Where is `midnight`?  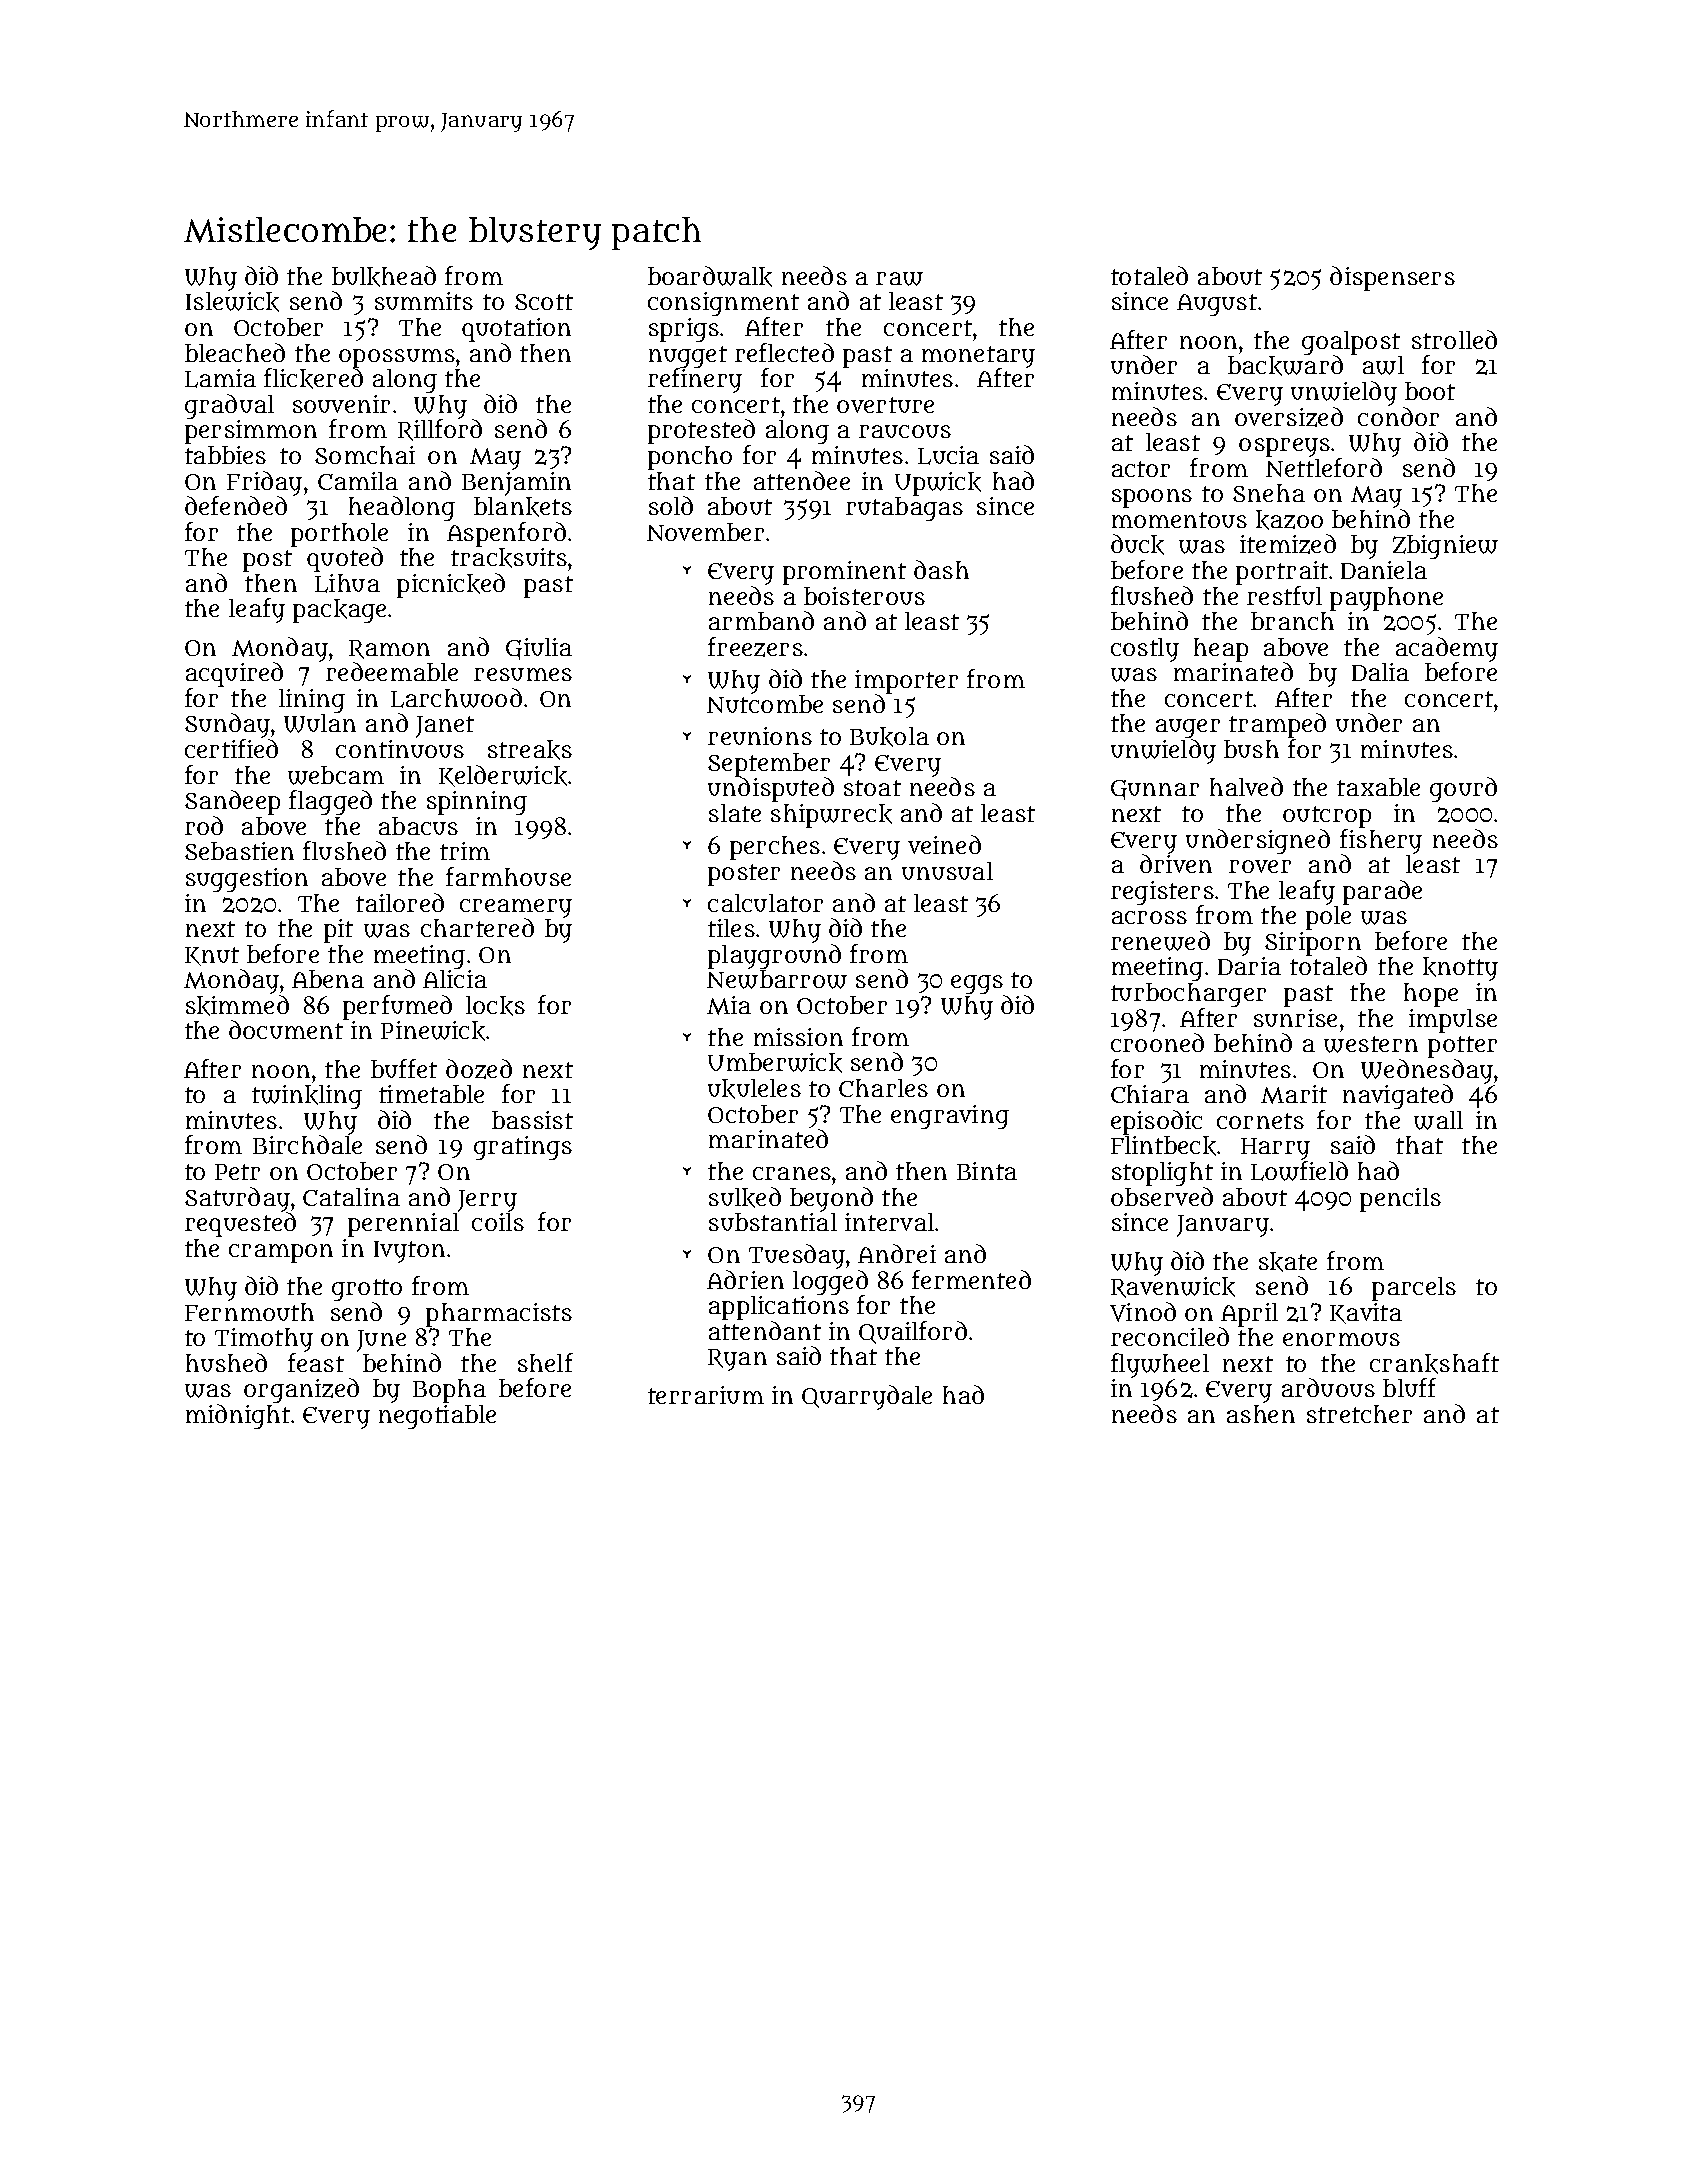
midnight is located at coordinates (238, 1416).
